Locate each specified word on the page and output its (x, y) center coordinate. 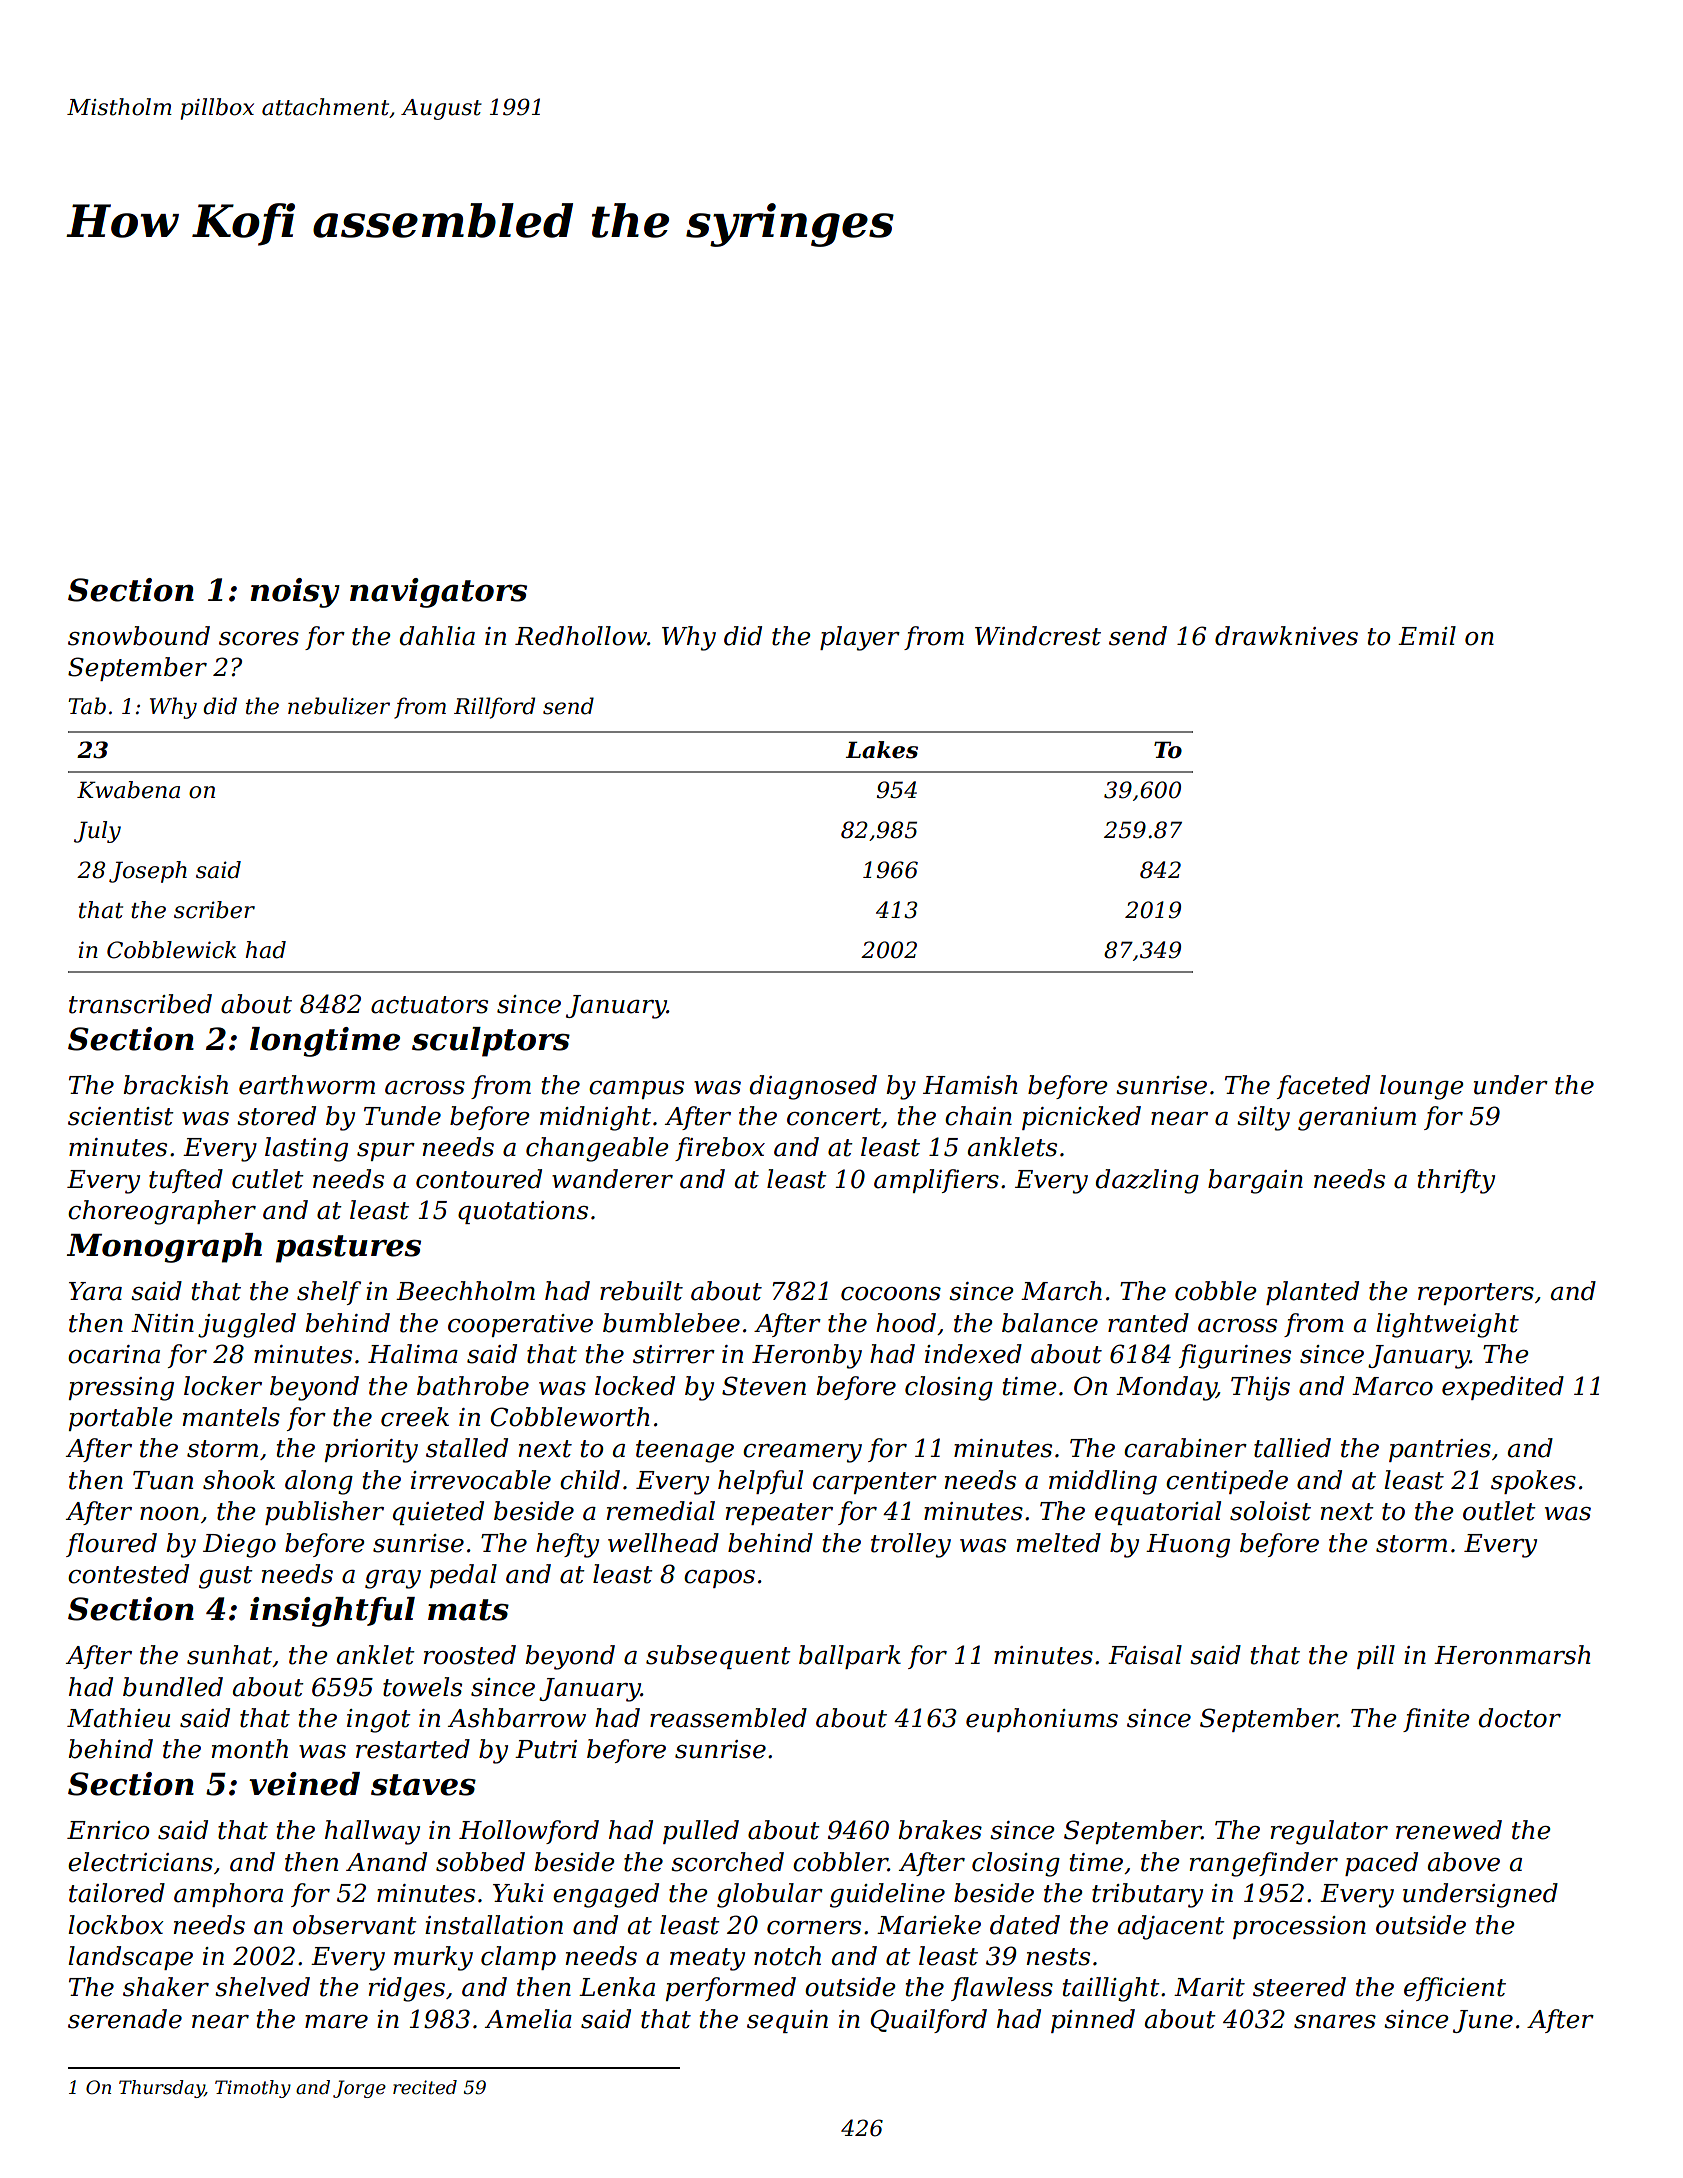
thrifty (1456, 1181)
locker (223, 1386)
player (860, 638)
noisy (295, 593)
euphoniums (1042, 1720)
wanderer (612, 1179)
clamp (518, 1958)
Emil (1427, 635)
